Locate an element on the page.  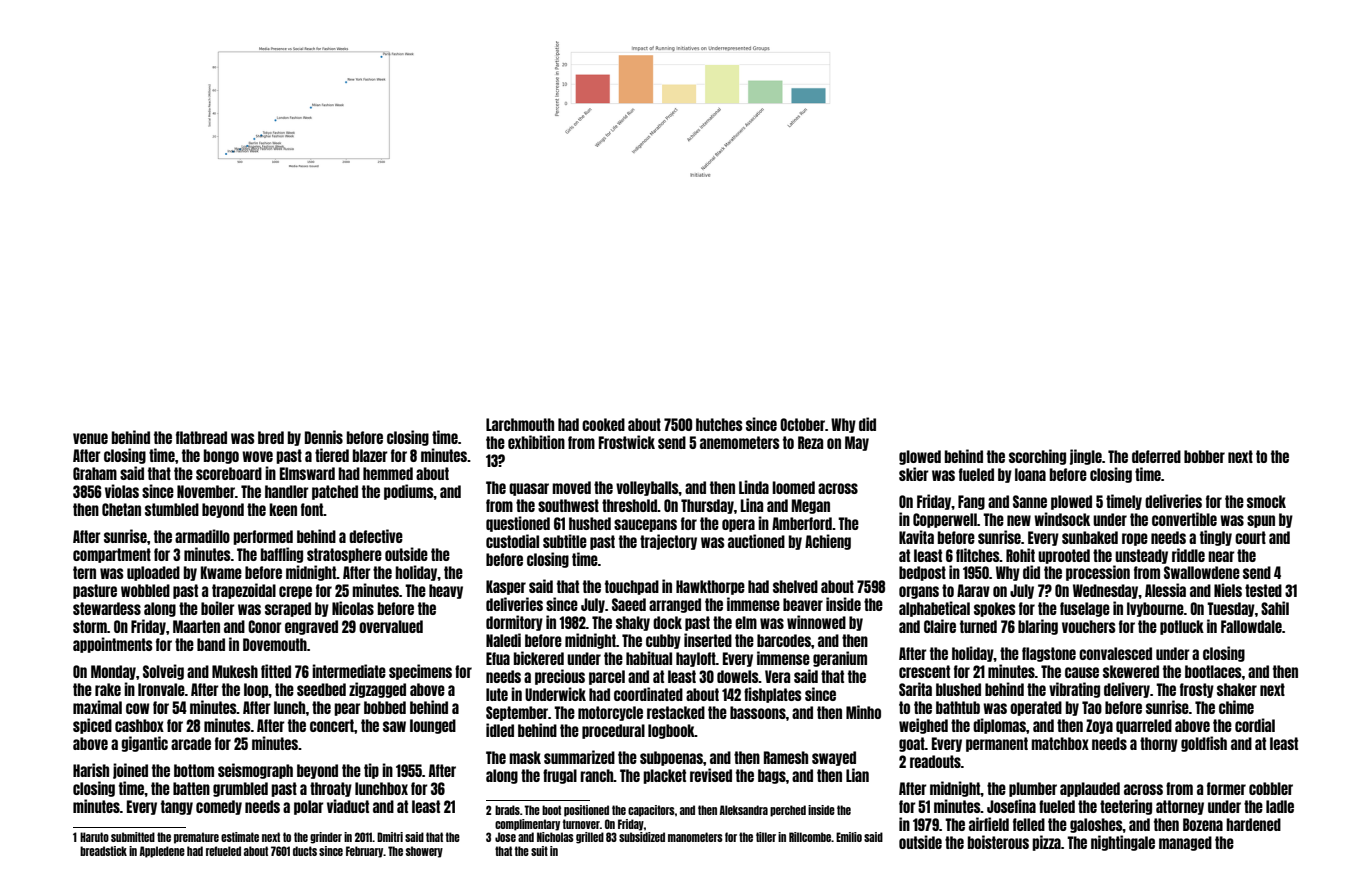
Emilio is located at coordinates (849, 837).
